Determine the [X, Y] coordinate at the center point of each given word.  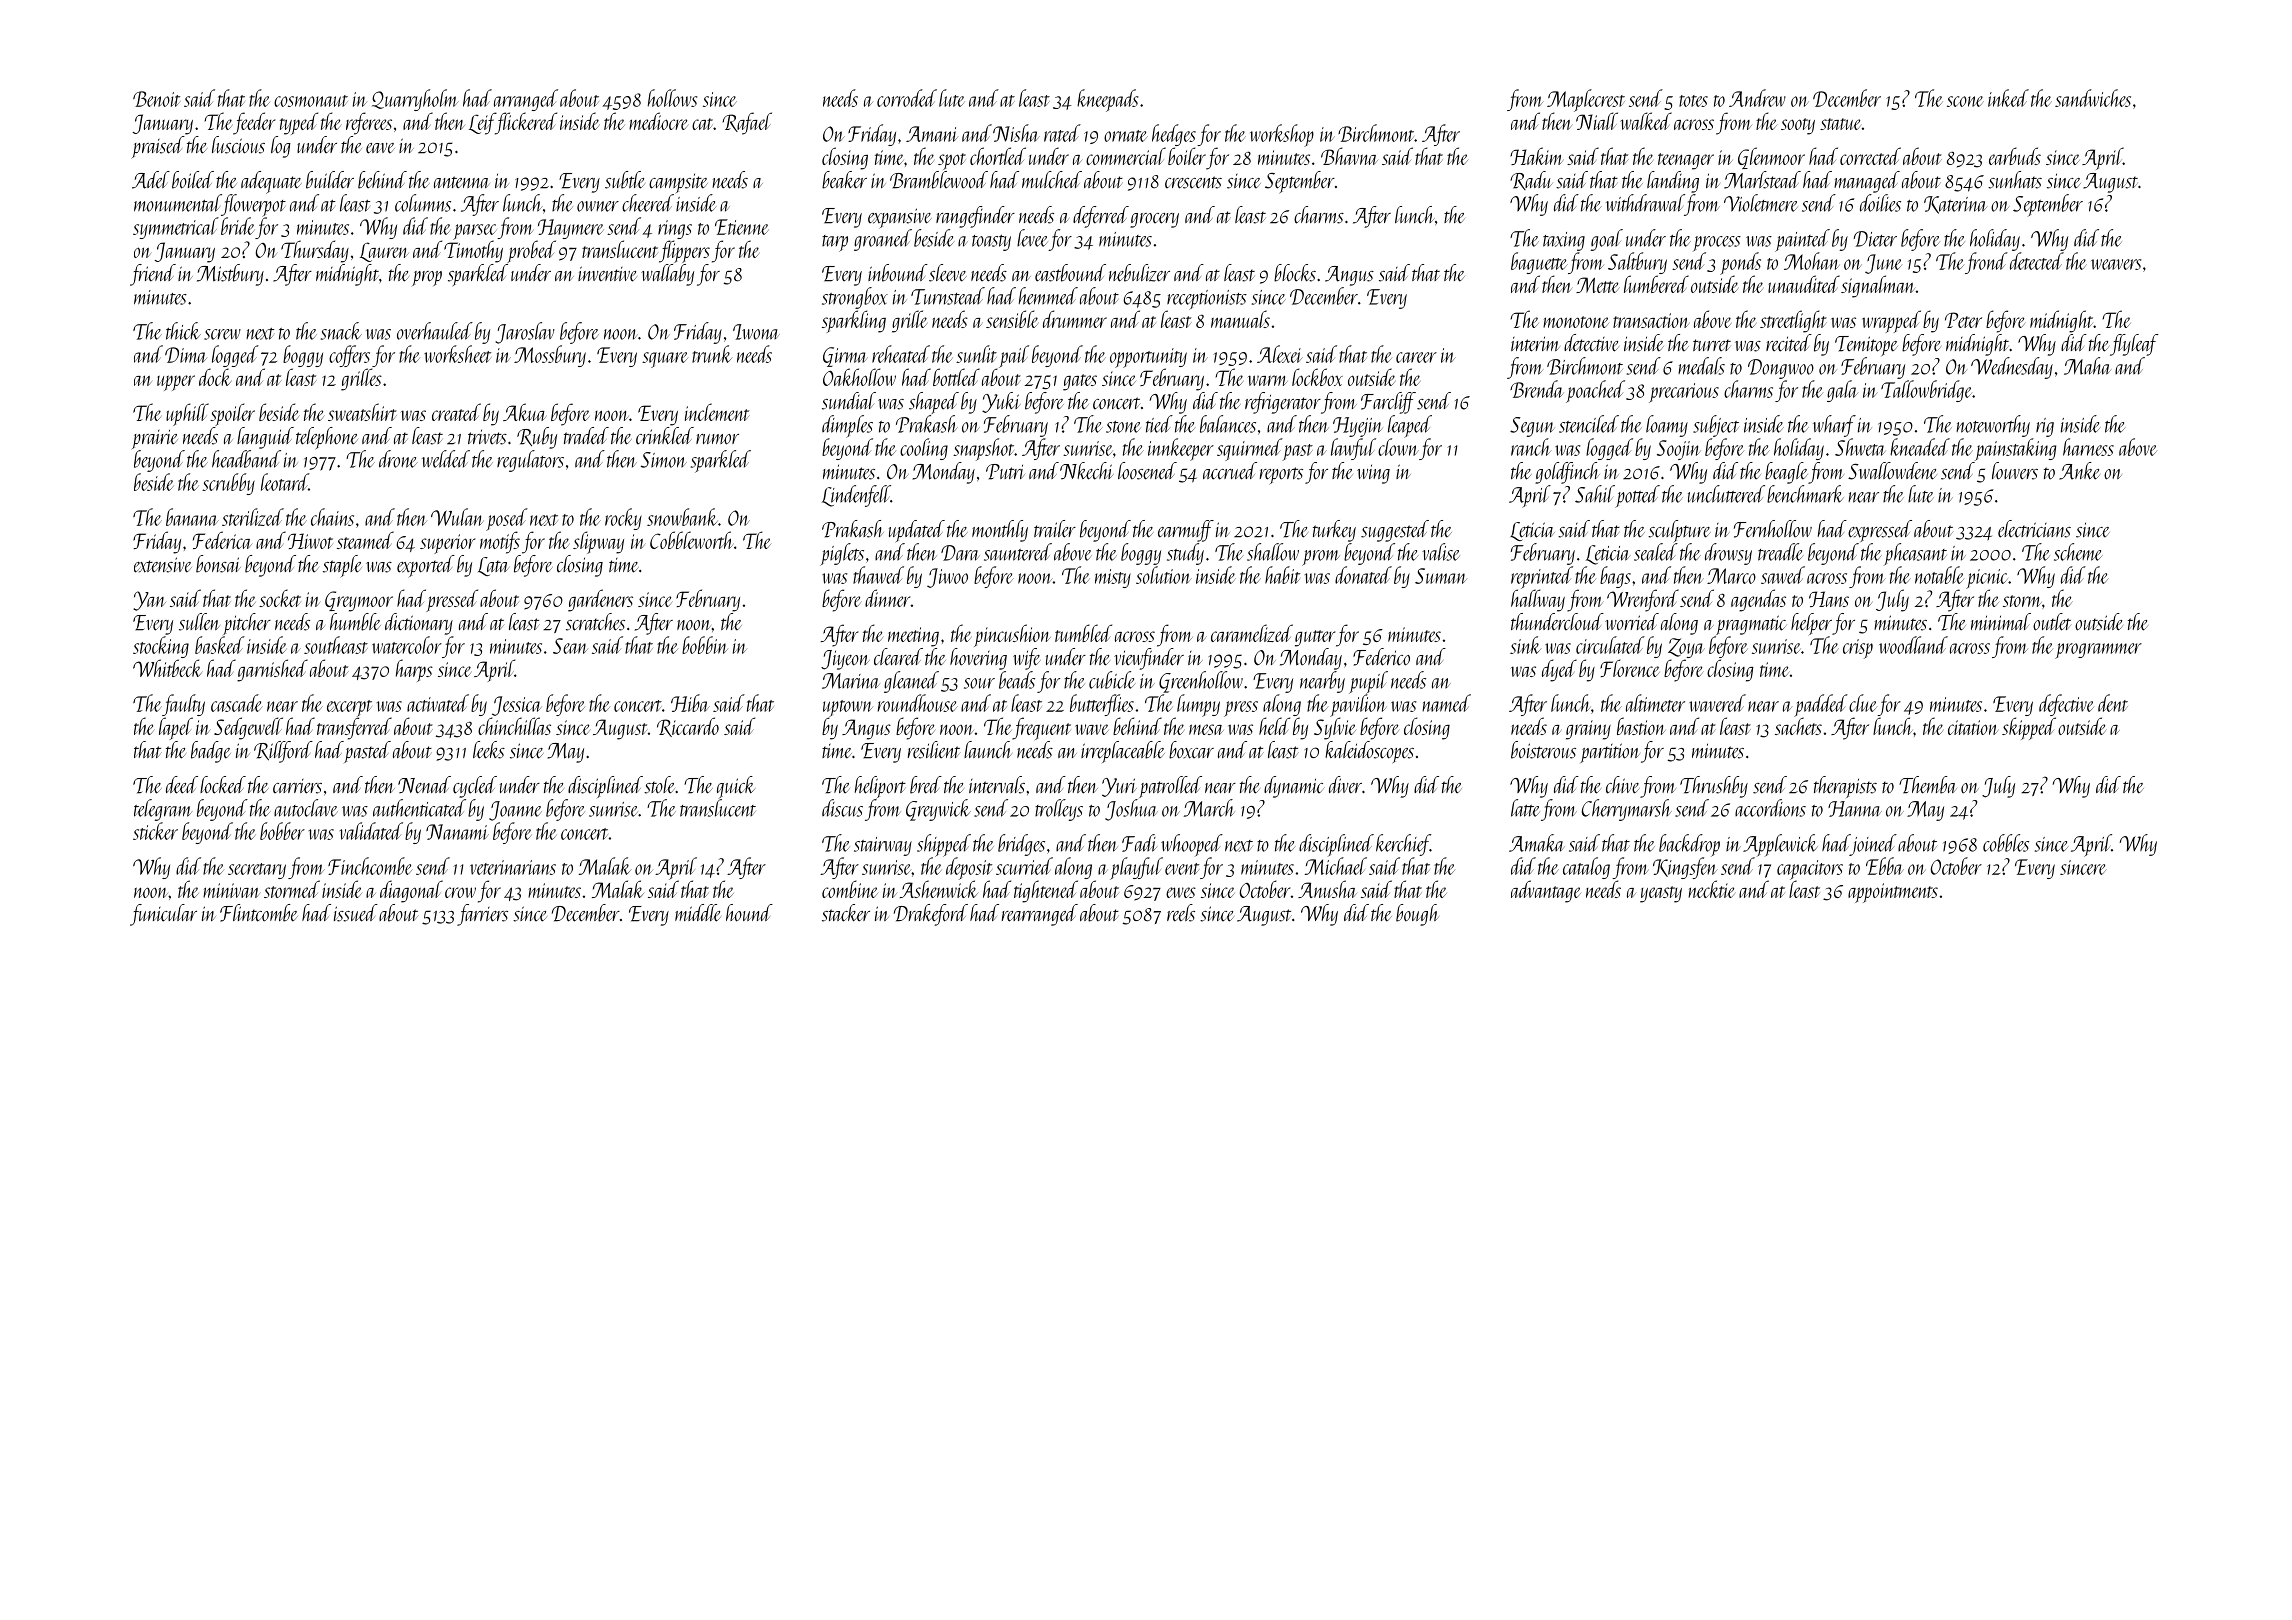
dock [215, 377]
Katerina [1956, 205]
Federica [222, 540]
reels [1181, 913]
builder [330, 180]
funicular [163, 915]
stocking [161, 647]
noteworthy [1993, 426]
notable [1939, 575]
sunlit [976, 354]
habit [1282, 575]
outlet [2052, 622]
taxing [1564, 241]
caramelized [1252, 633]
